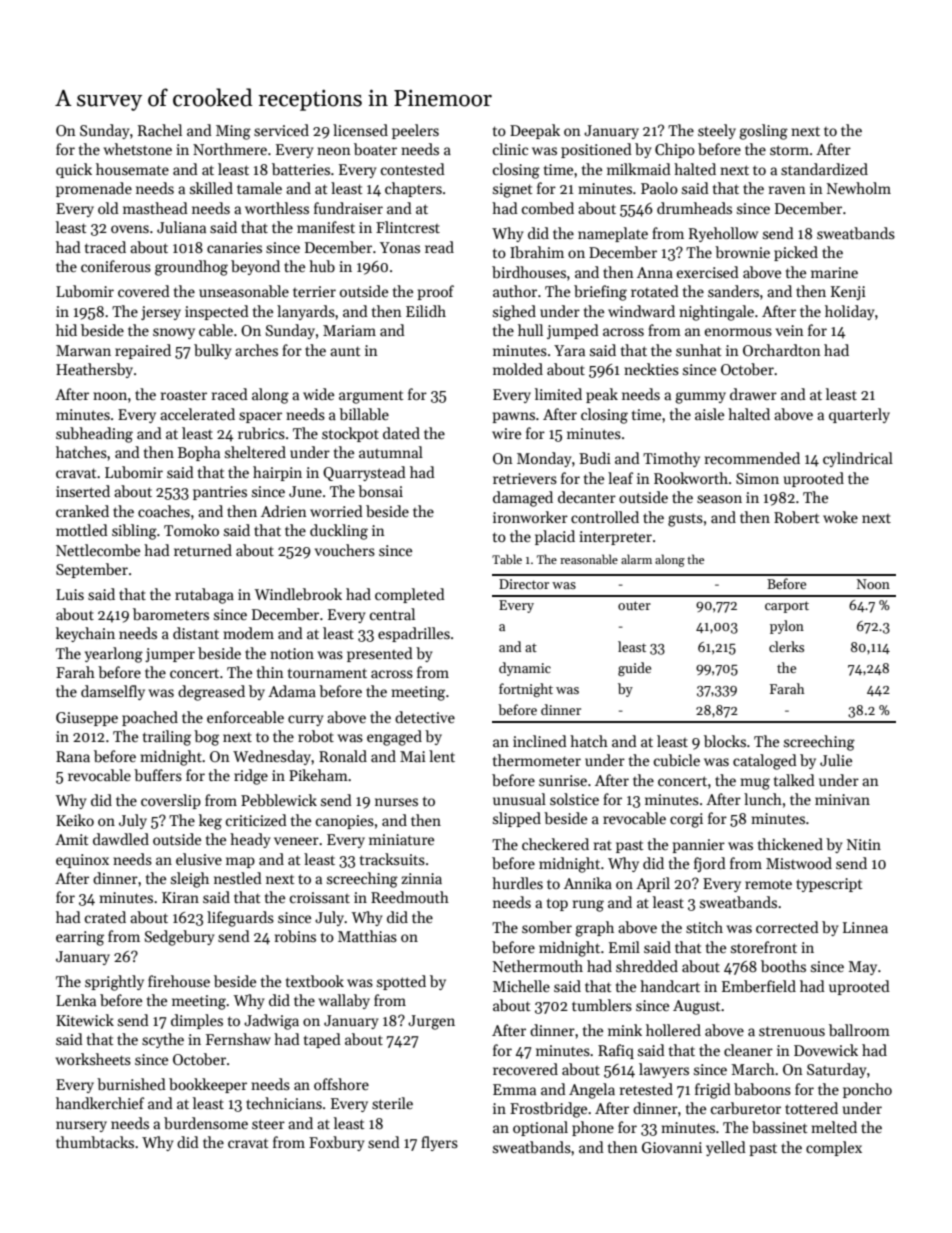  I want to click on peelers, so click(415, 131).
